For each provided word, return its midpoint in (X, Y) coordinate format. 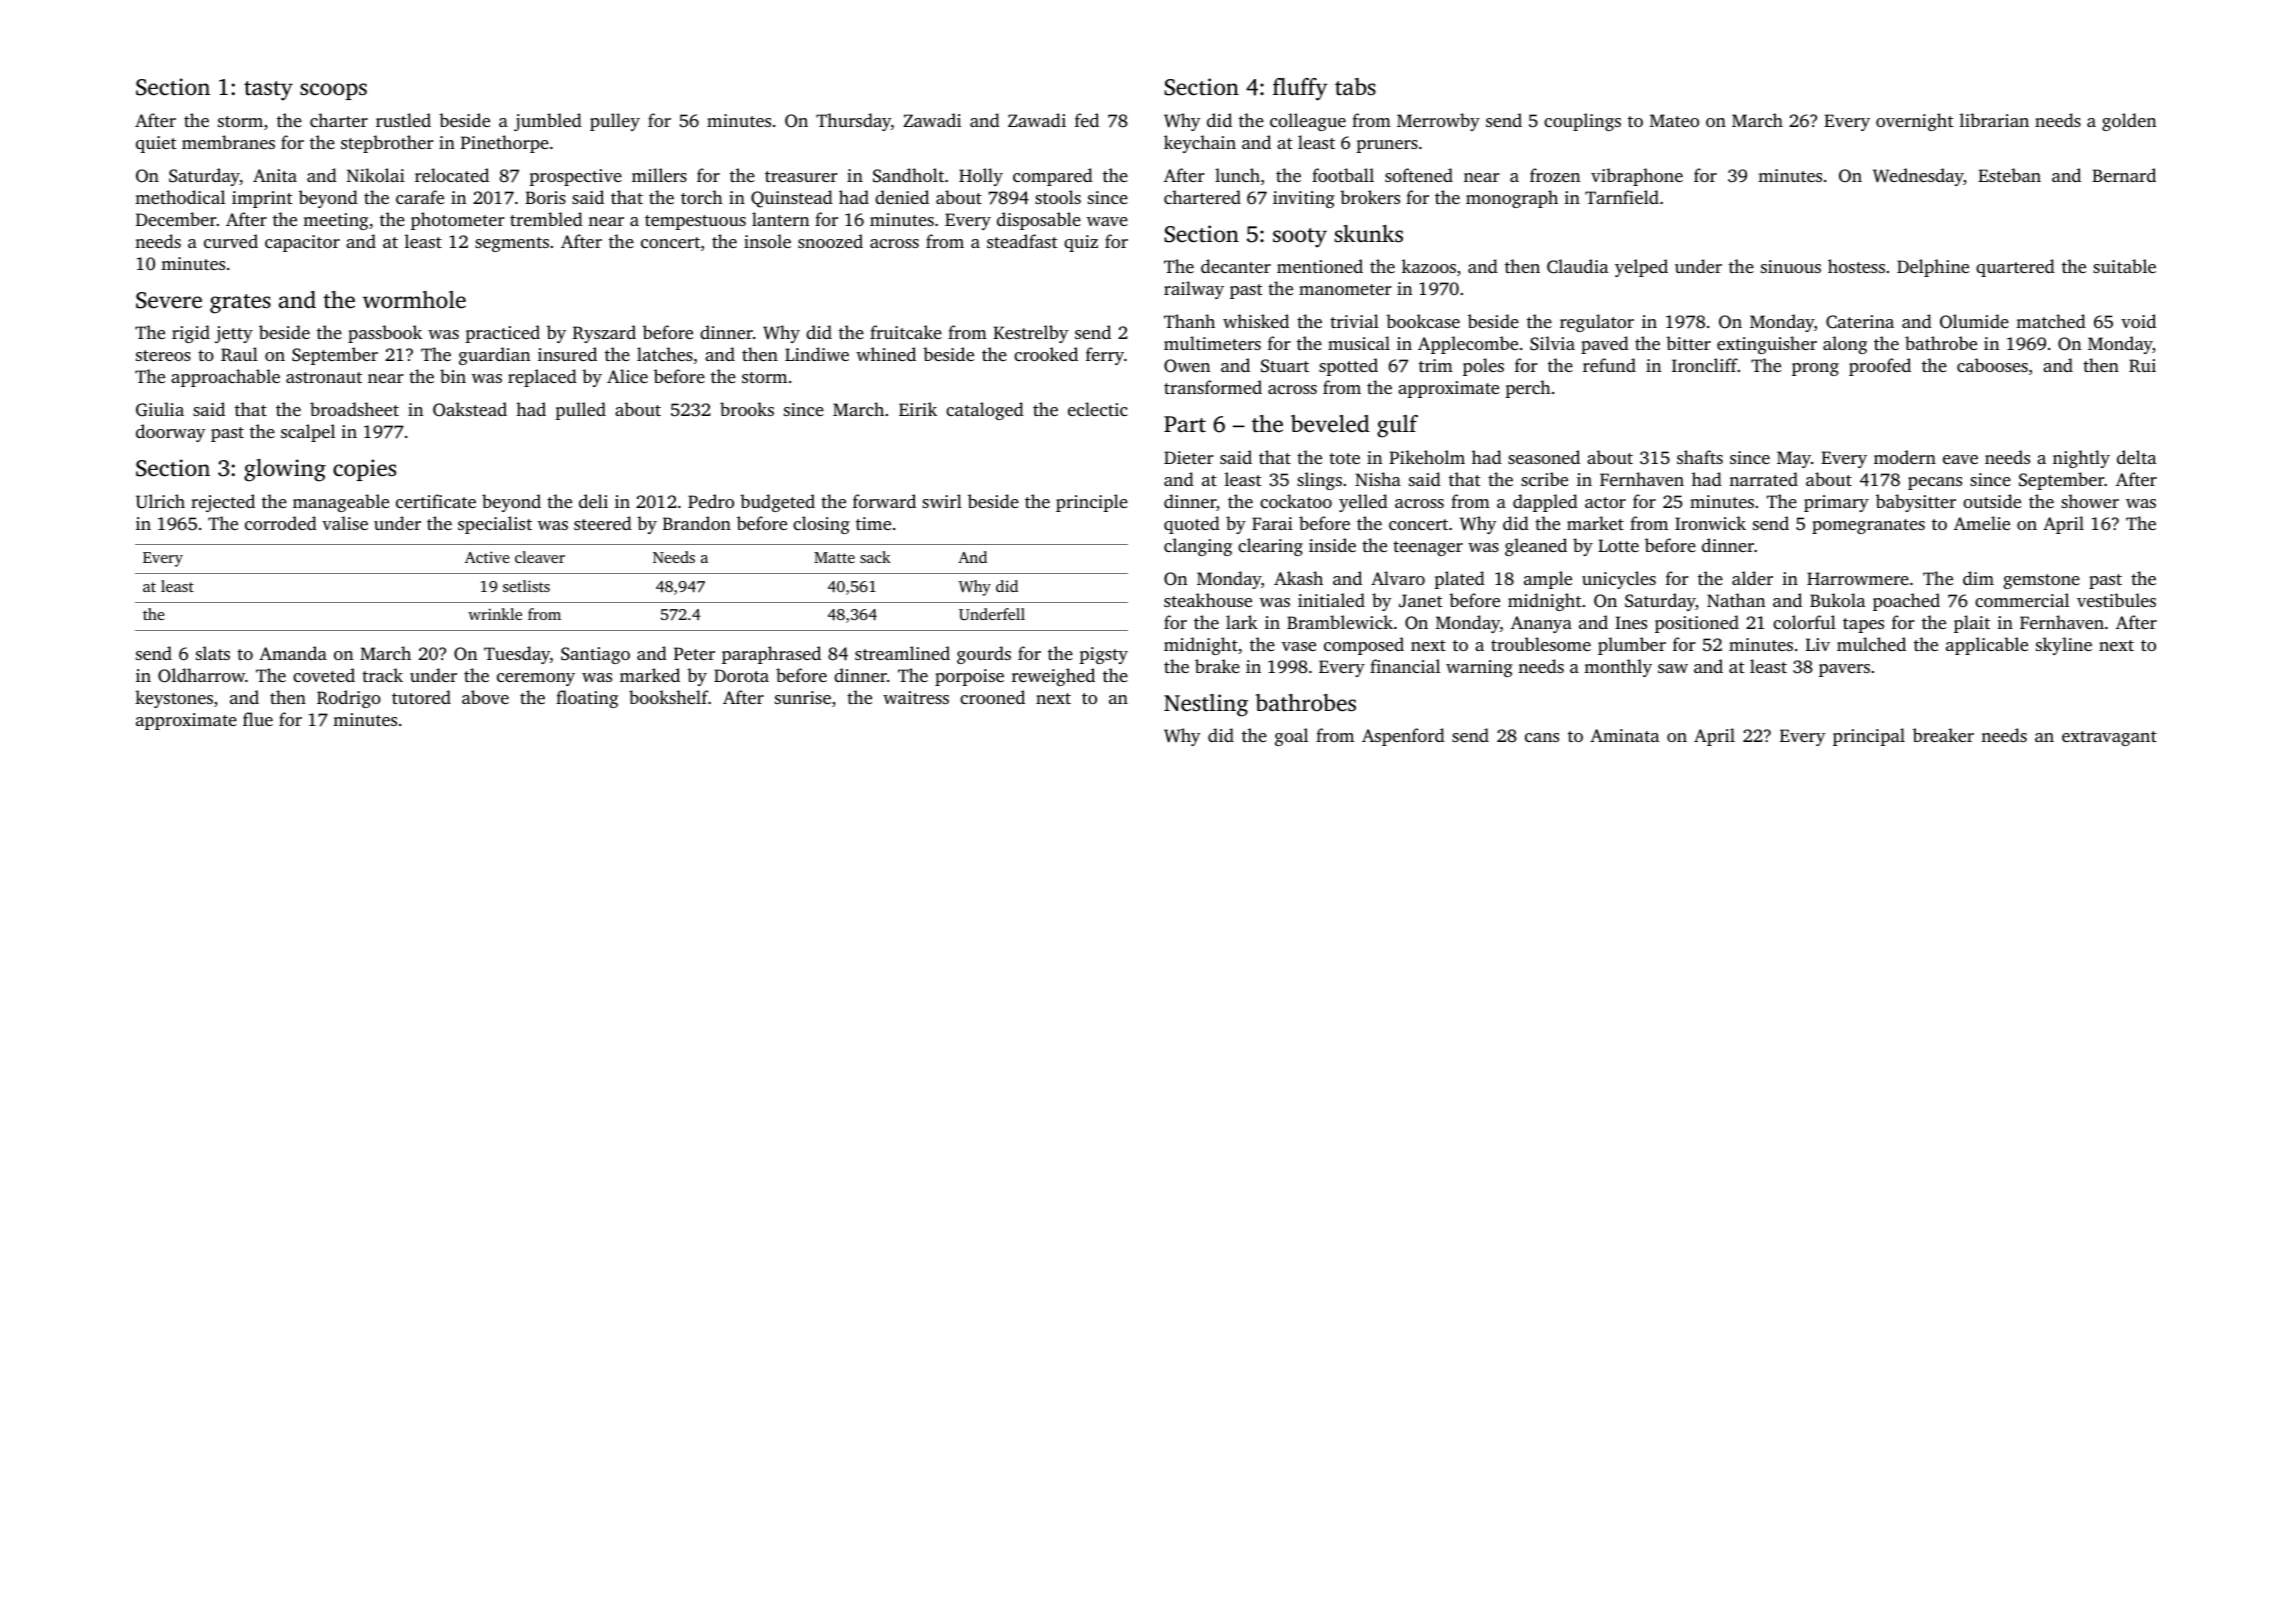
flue (258, 719)
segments (512, 244)
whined (886, 354)
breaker (1943, 735)
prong (1815, 369)
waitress (916, 697)
